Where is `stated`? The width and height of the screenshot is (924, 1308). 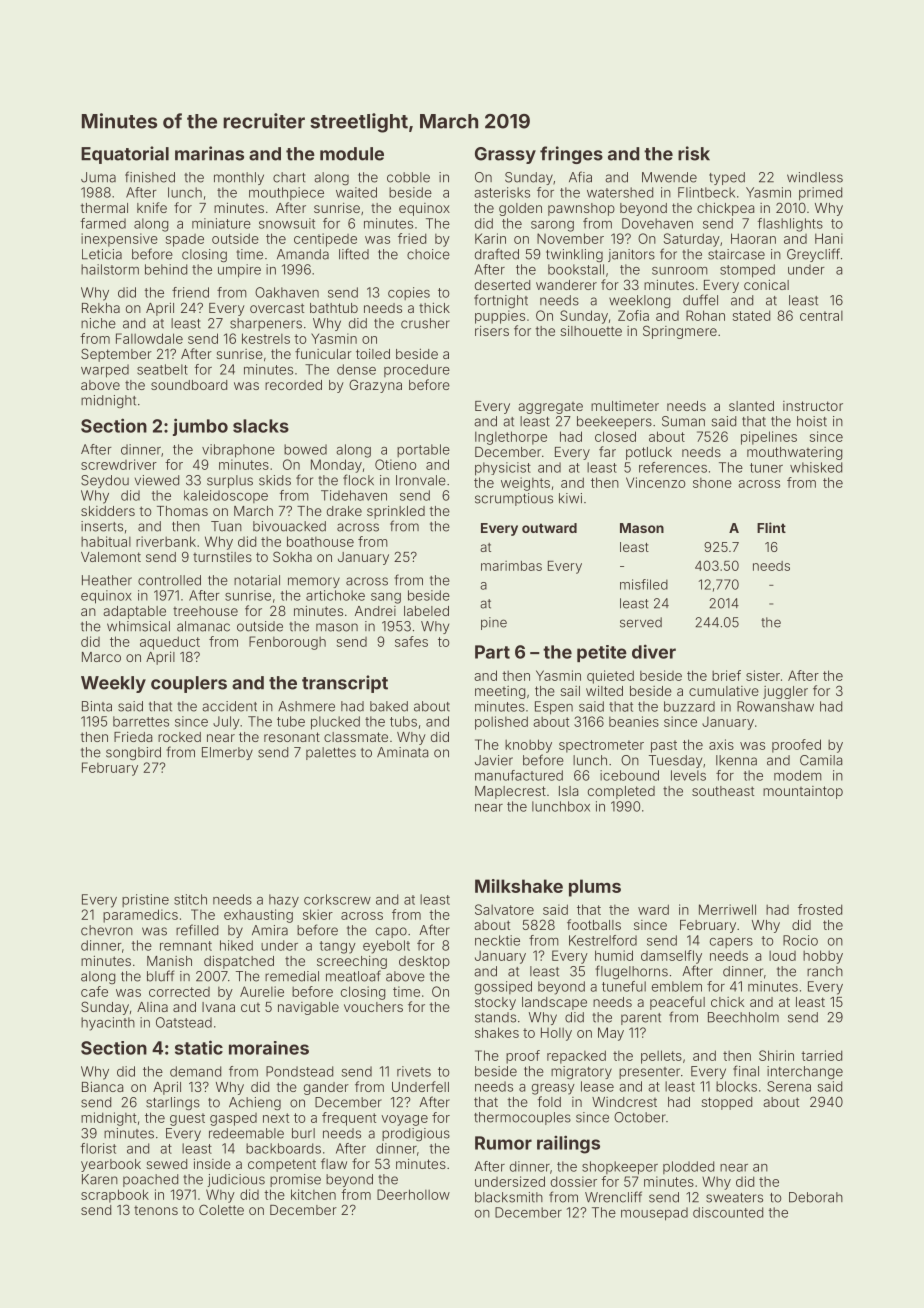
stated is located at coordinates (751, 315).
